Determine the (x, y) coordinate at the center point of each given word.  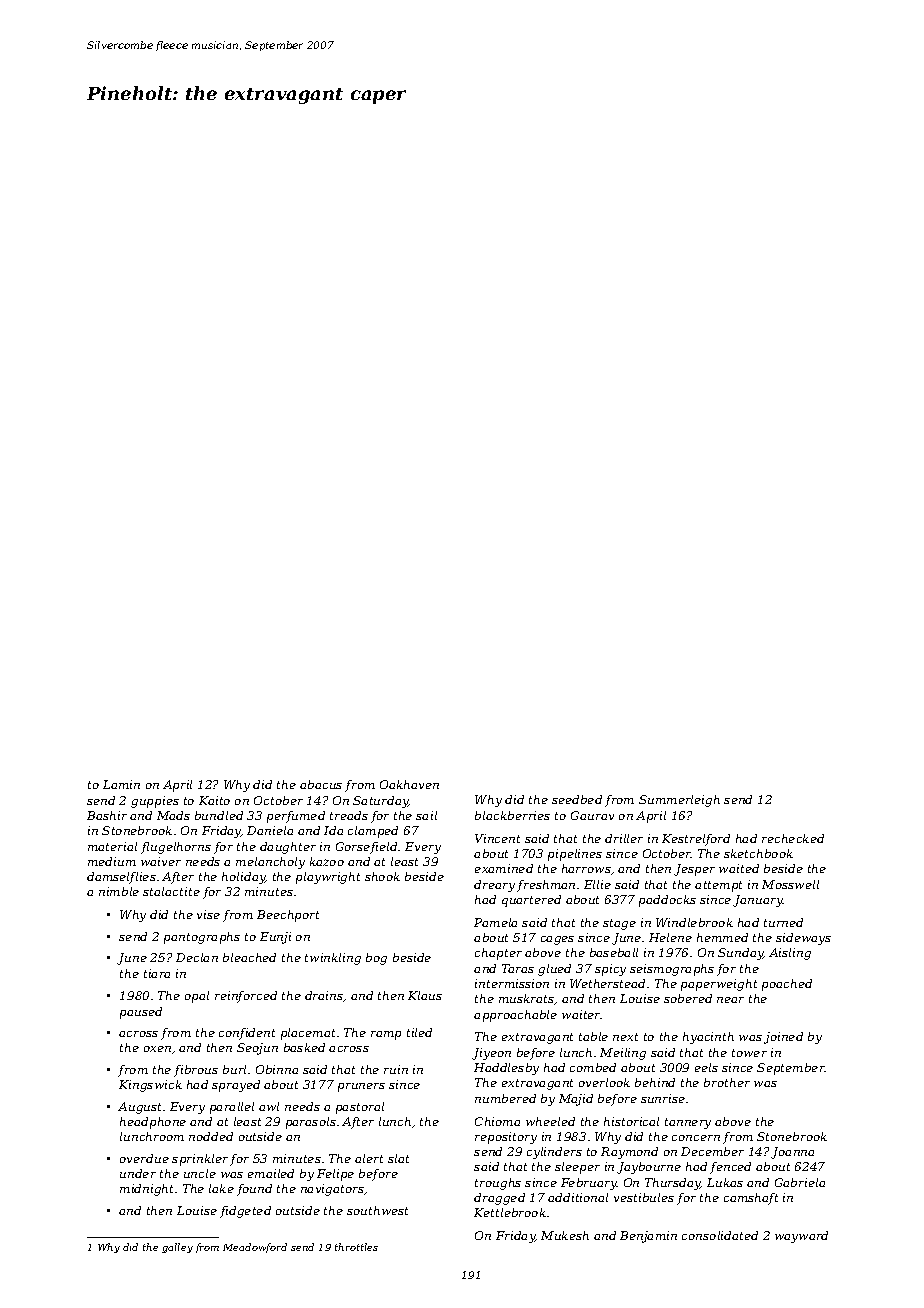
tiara (157, 973)
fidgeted (245, 1212)
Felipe (335, 1175)
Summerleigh (679, 801)
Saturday (380, 802)
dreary (494, 886)
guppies (155, 802)
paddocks (667, 901)
